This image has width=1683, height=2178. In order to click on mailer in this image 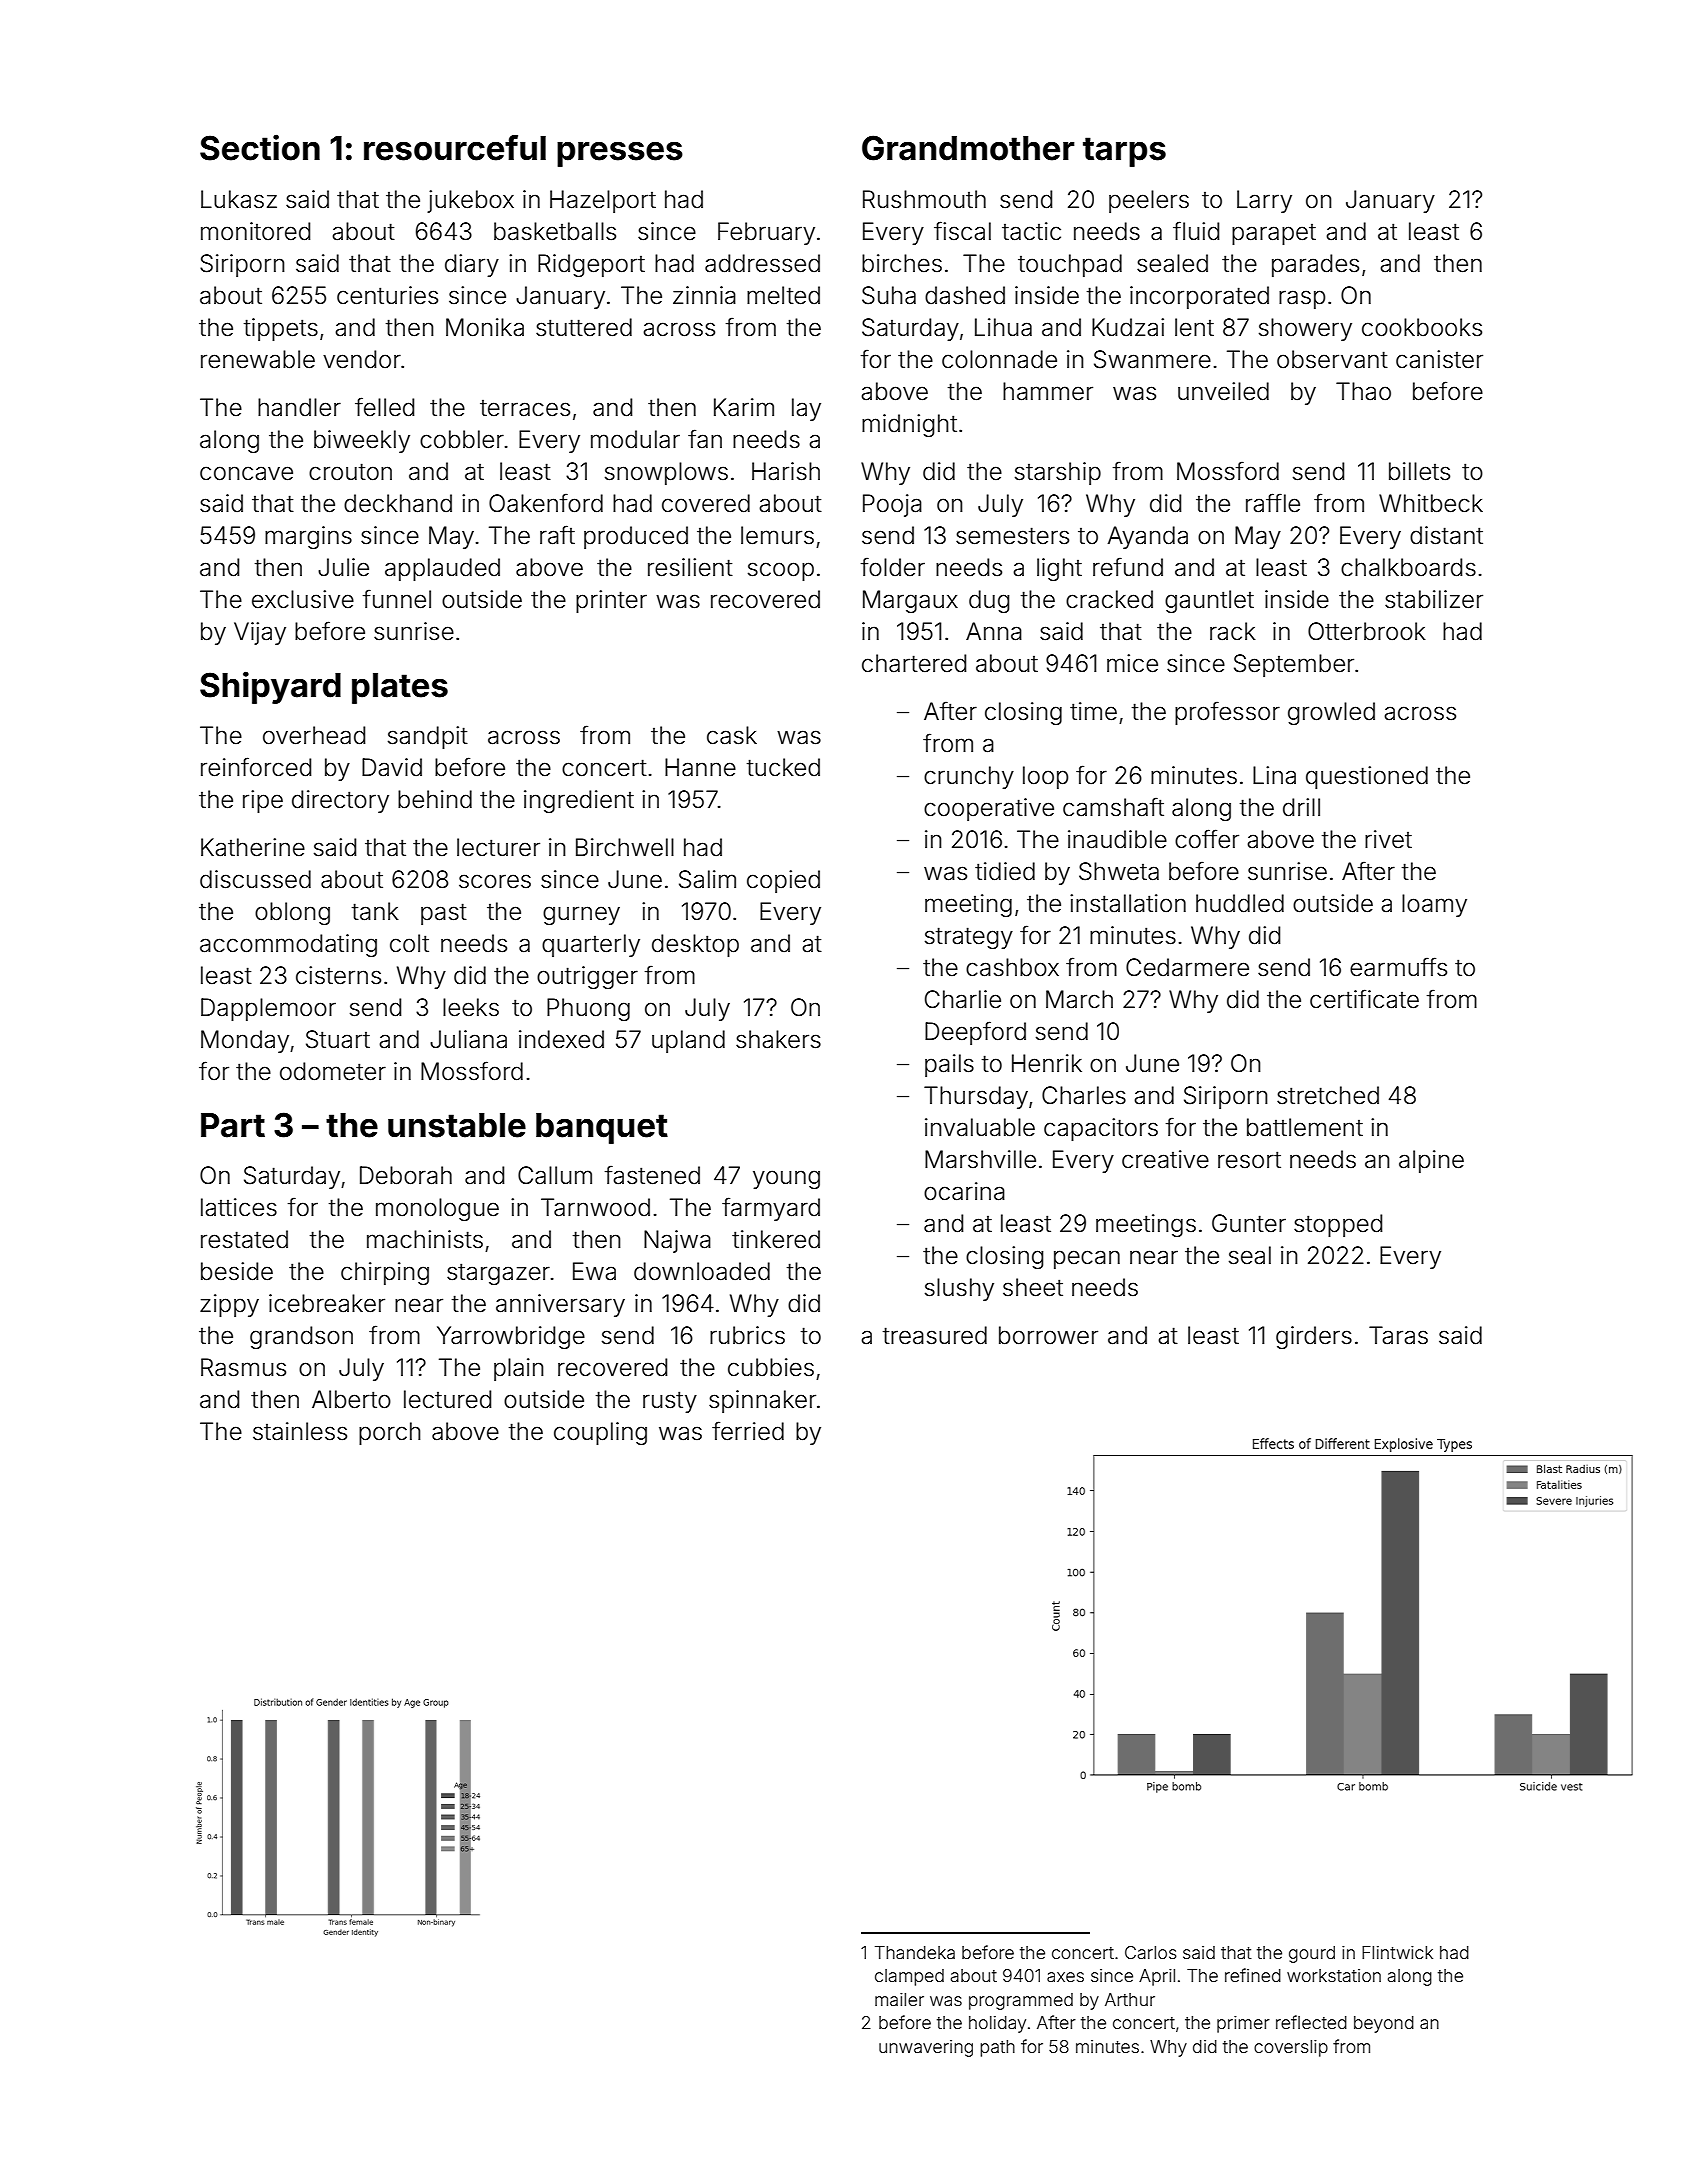, I will do `click(899, 1999)`.
